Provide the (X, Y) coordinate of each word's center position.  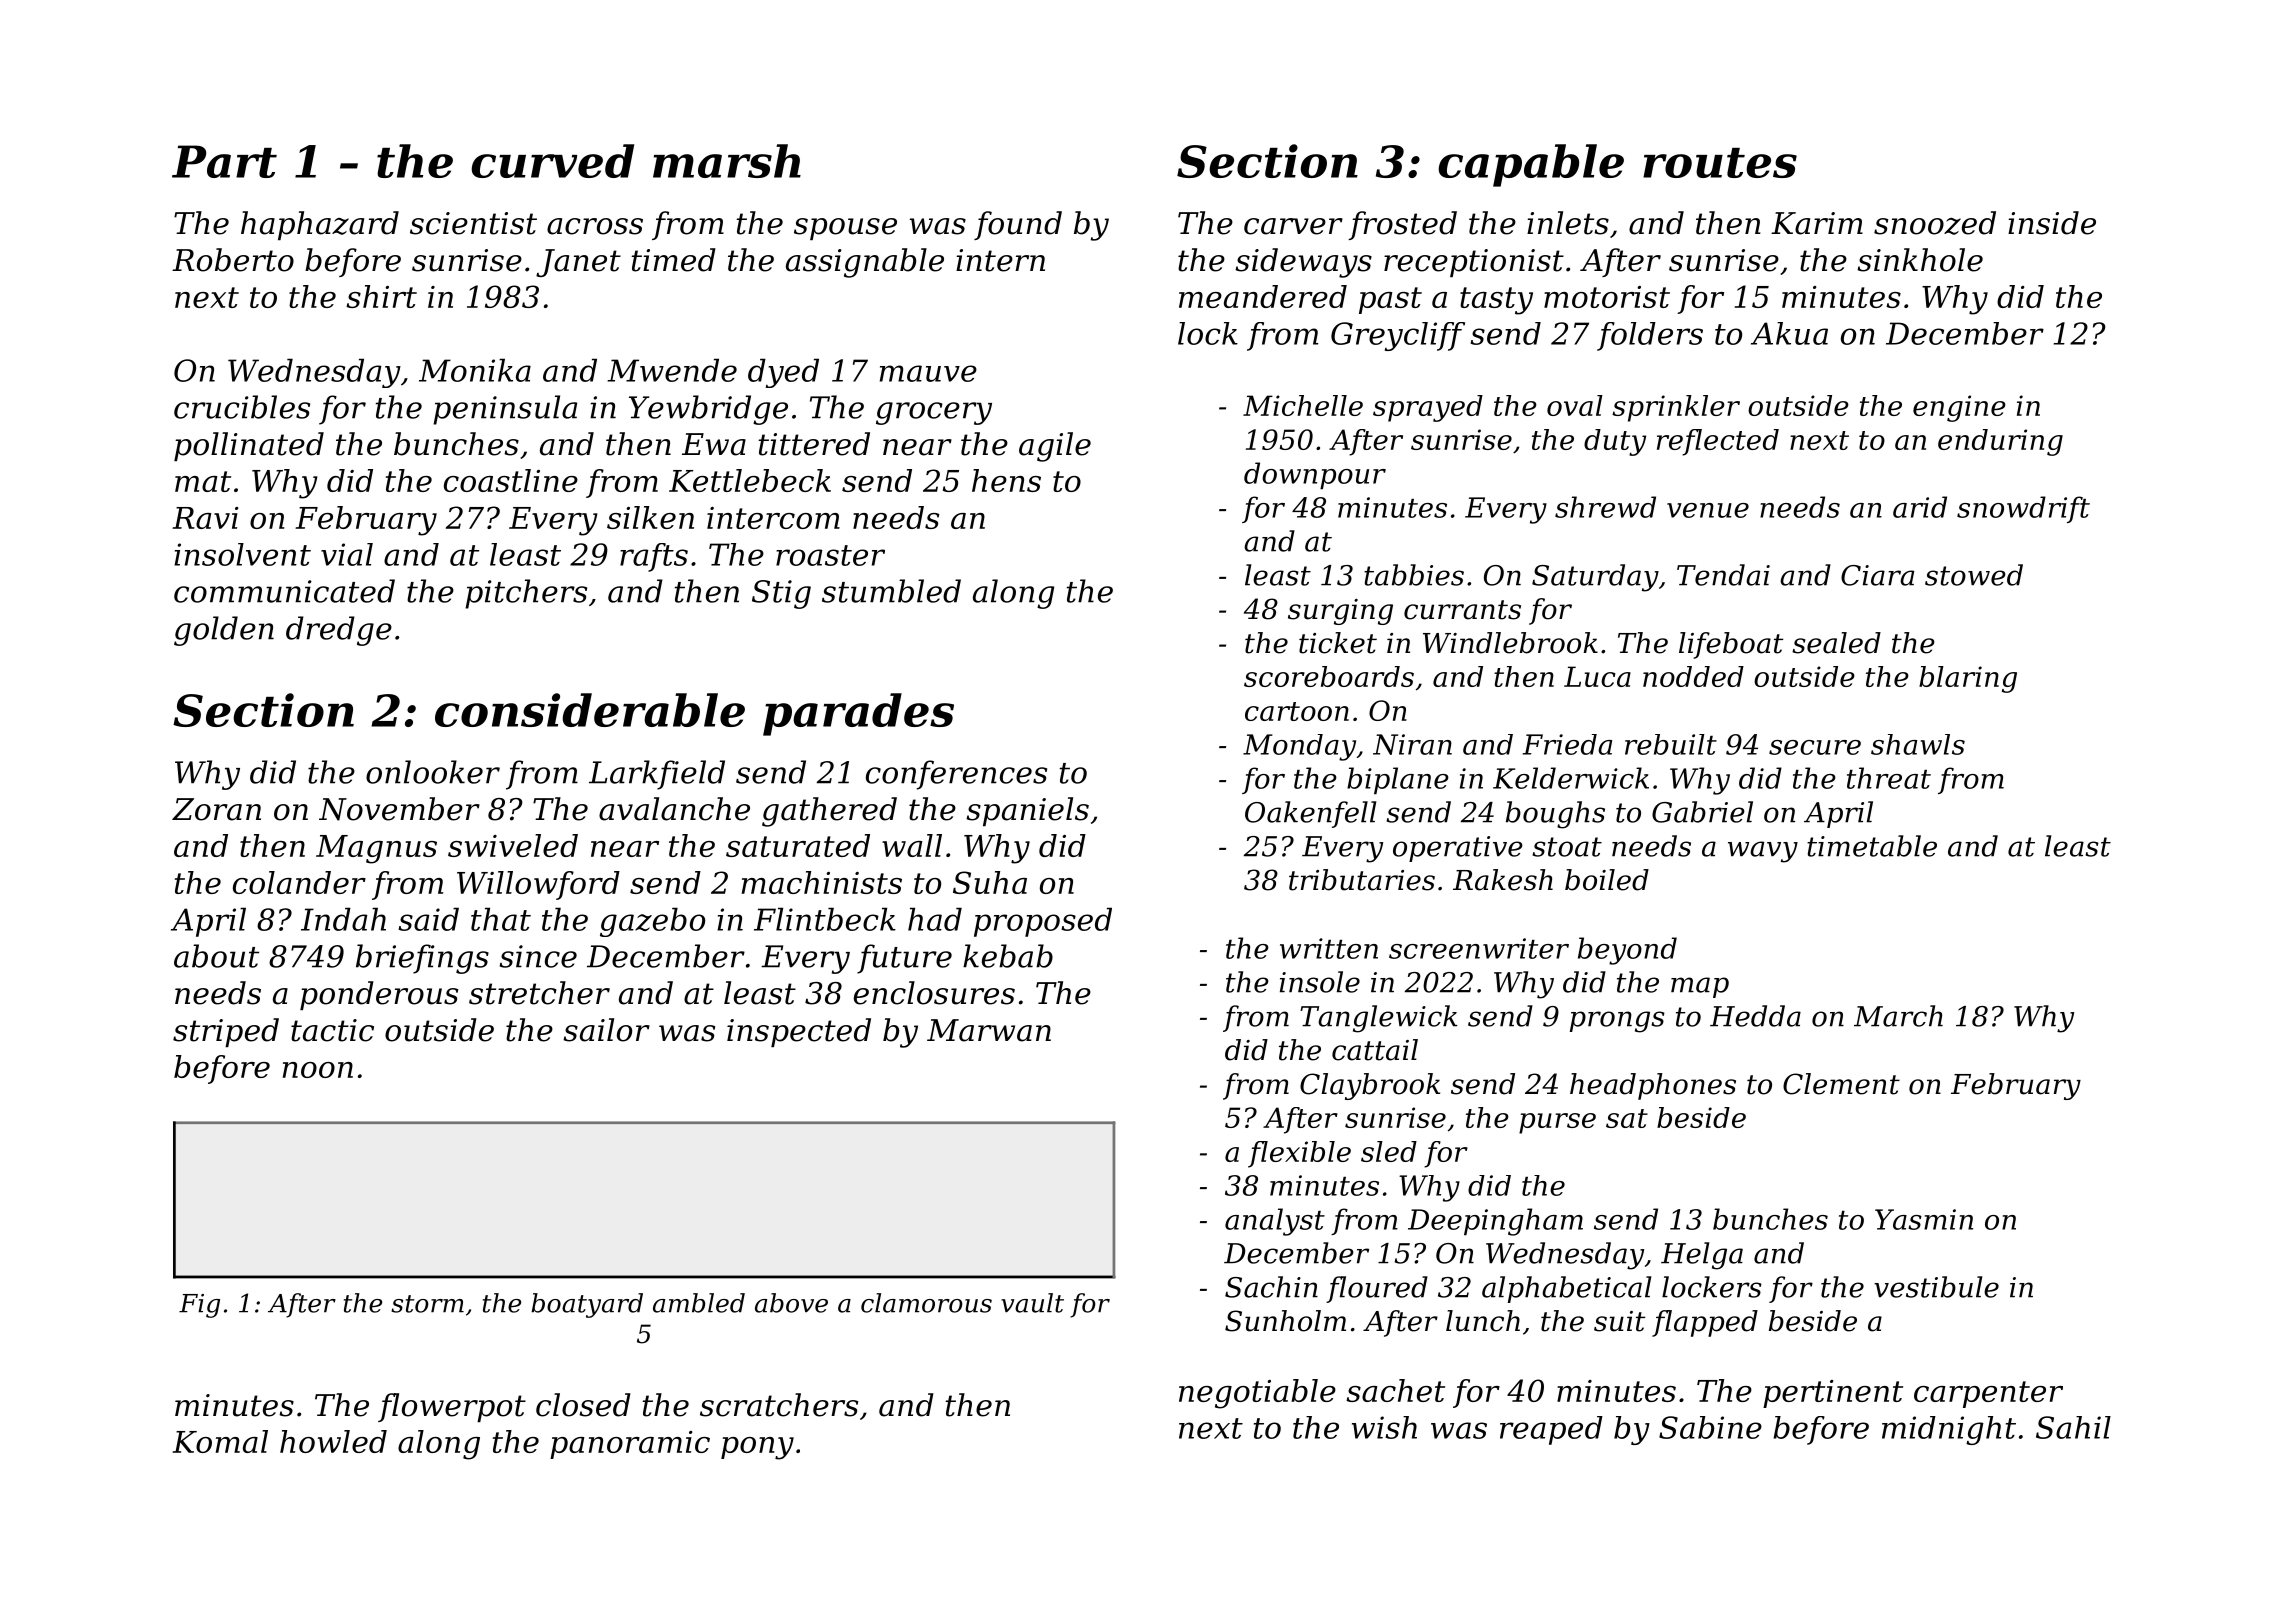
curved (552, 161)
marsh (727, 161)
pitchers (526, 594)
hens (1006, 480)
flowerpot (452, 1407)
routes (1720, 163)
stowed (1974, 575)
